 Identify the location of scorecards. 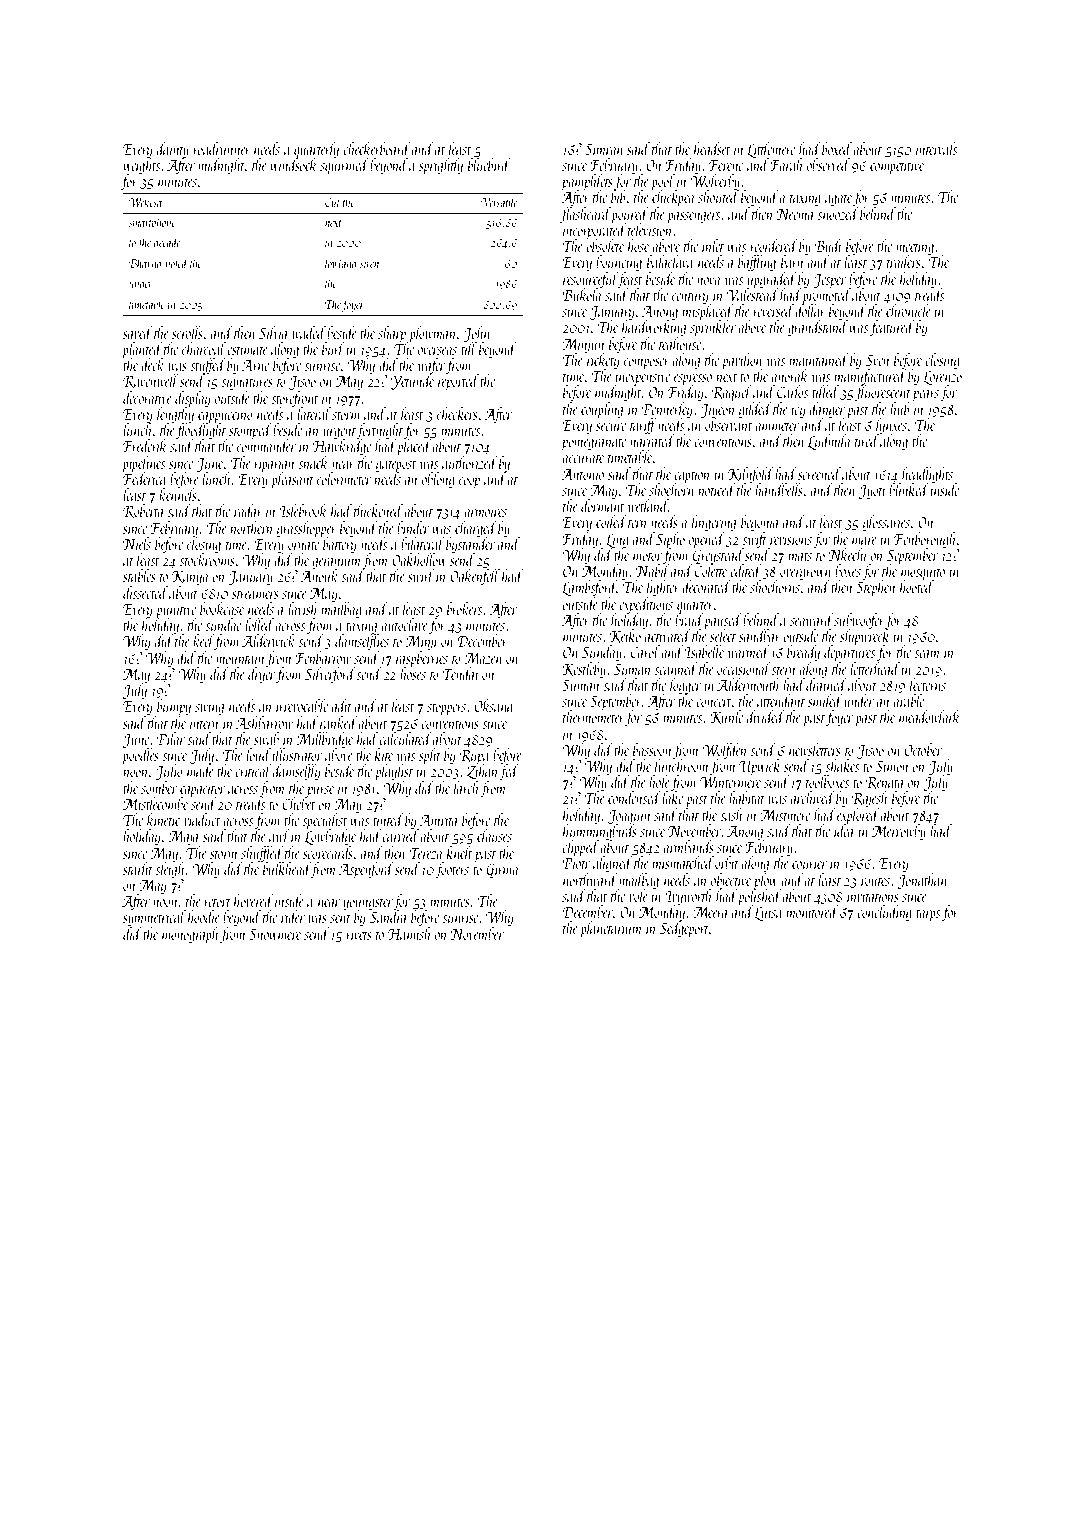
(328, 852).
